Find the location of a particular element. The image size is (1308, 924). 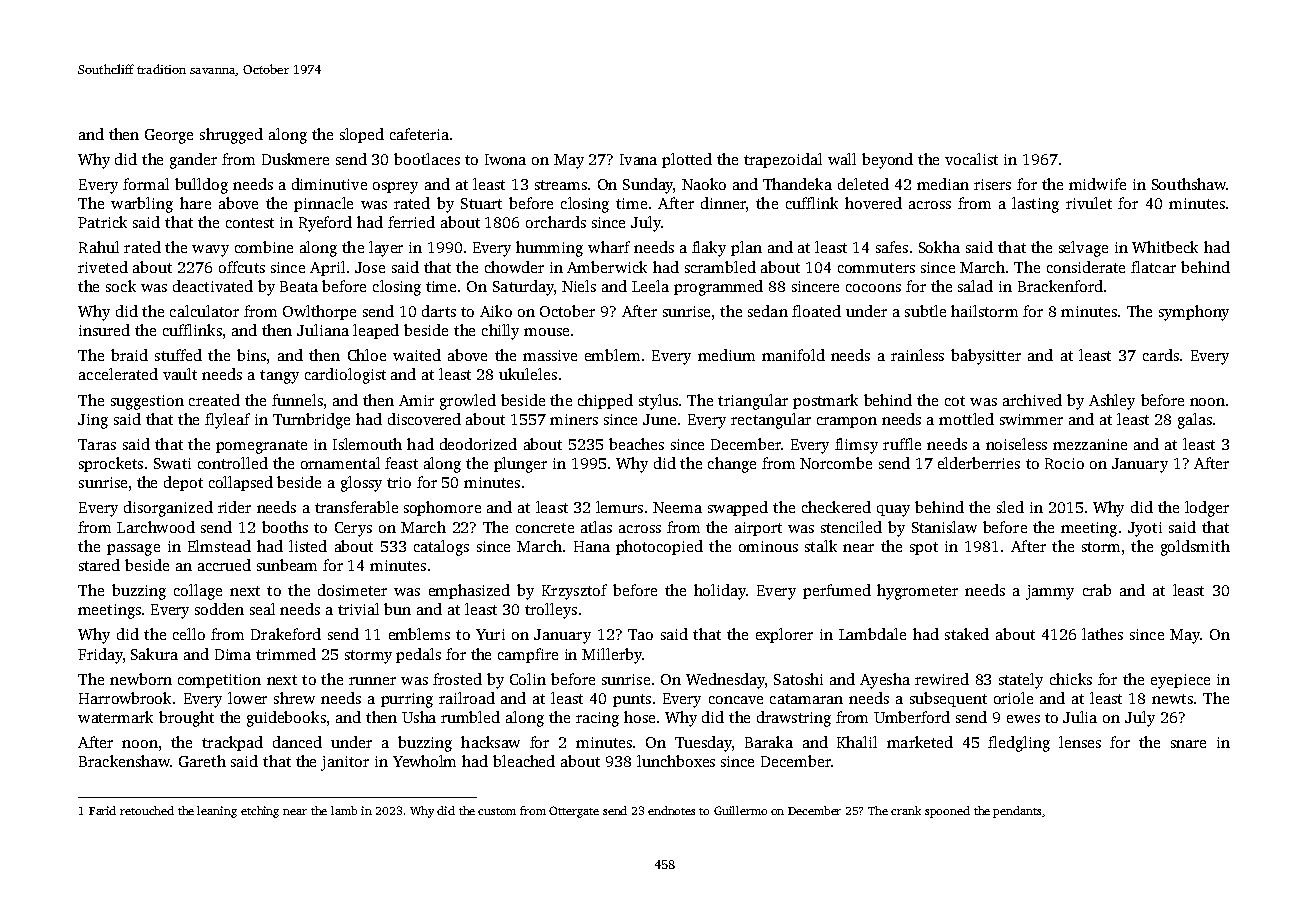

spooned is located at coordinates (947, 812).
